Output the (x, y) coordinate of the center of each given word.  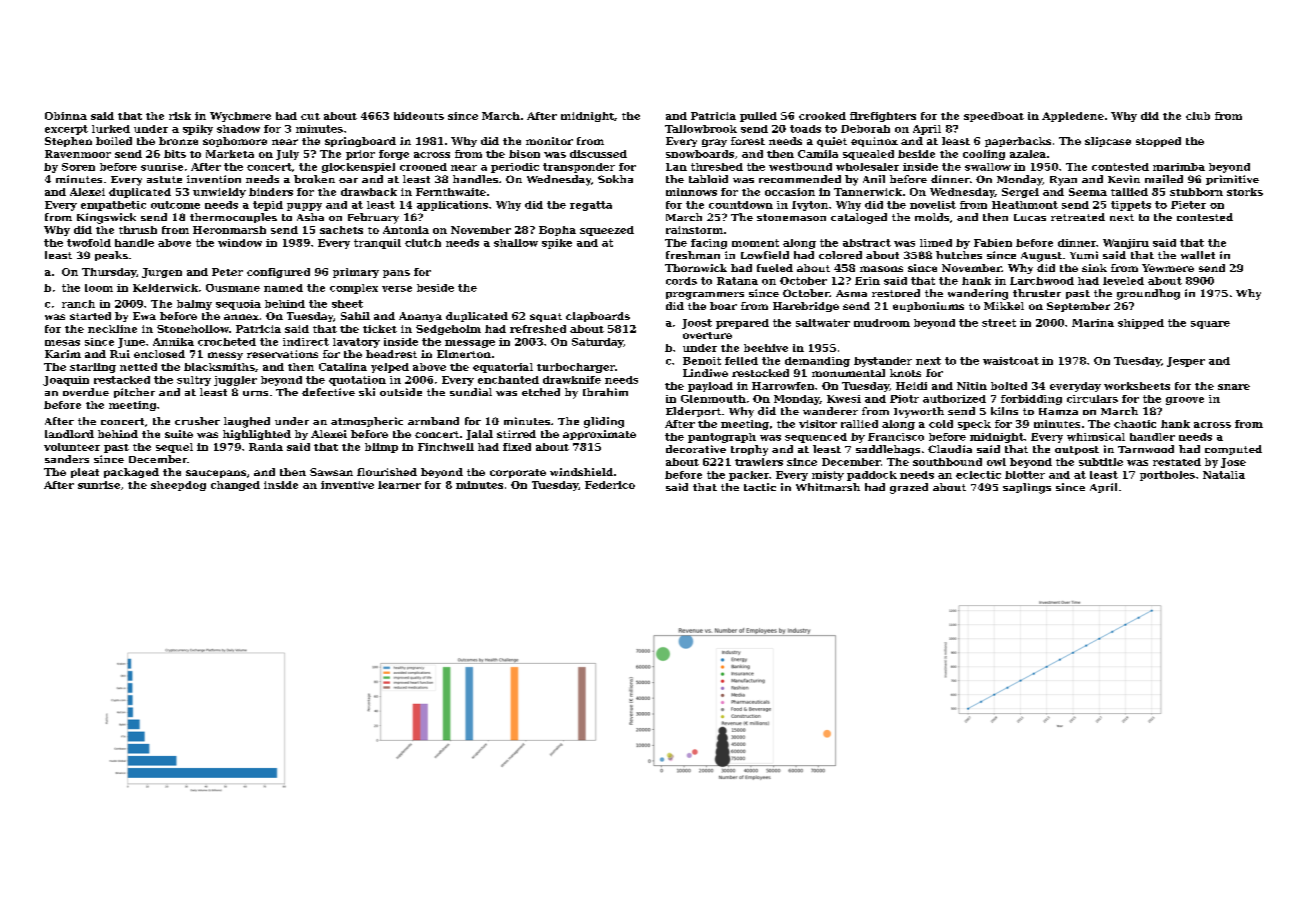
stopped (1158, 142)
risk (180, 116)
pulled (758, 117)
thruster (1037, 293)
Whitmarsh (828, 487)
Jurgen (162, 273)
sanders (67, 459)
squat (546, 317)
